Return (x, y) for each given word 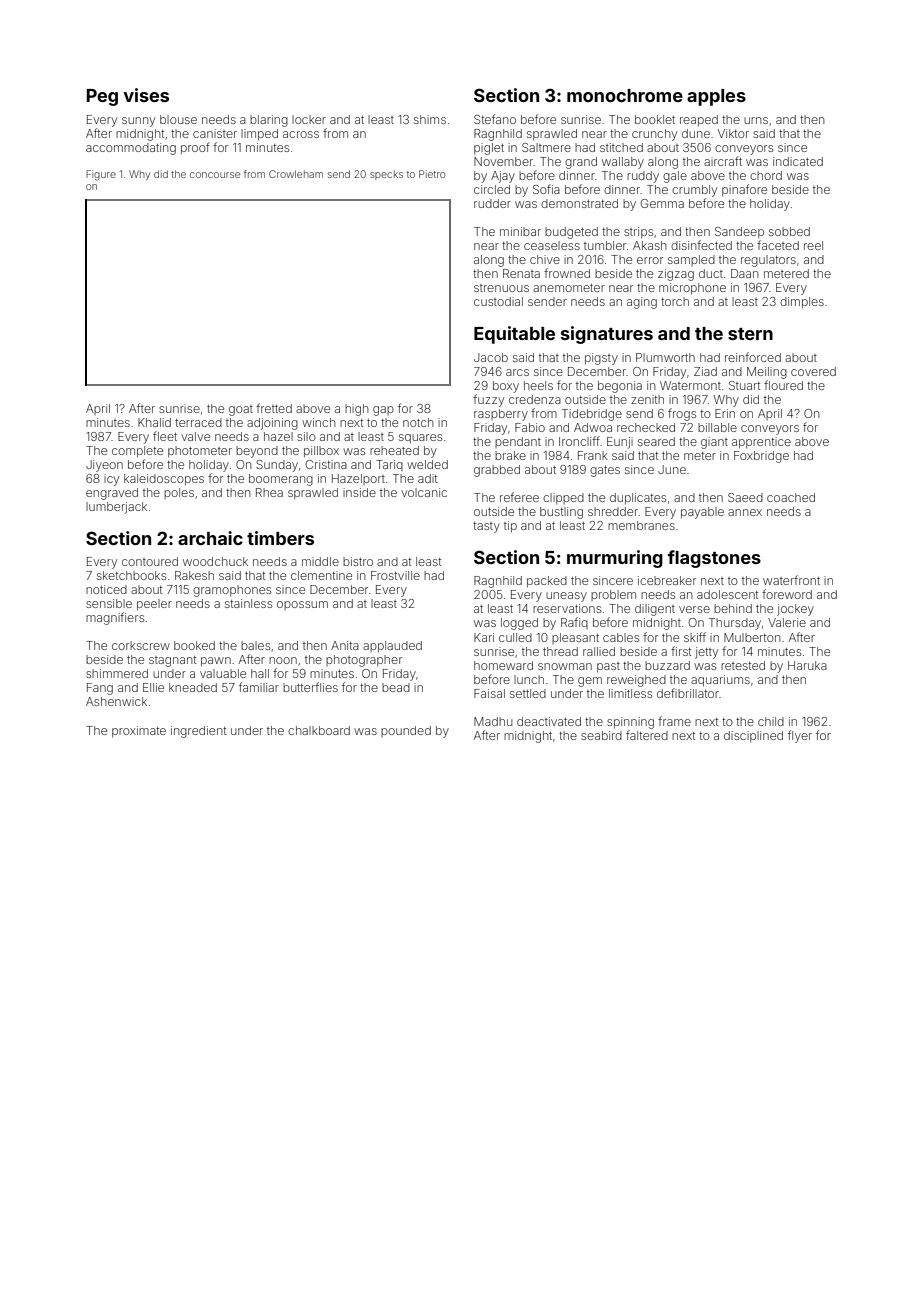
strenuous (501, 288)
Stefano (495, 119)
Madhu (493, 721)
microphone (692, 289)
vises (146, 95)
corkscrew (141, 645)
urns (756, 120)
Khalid (154, 422)
